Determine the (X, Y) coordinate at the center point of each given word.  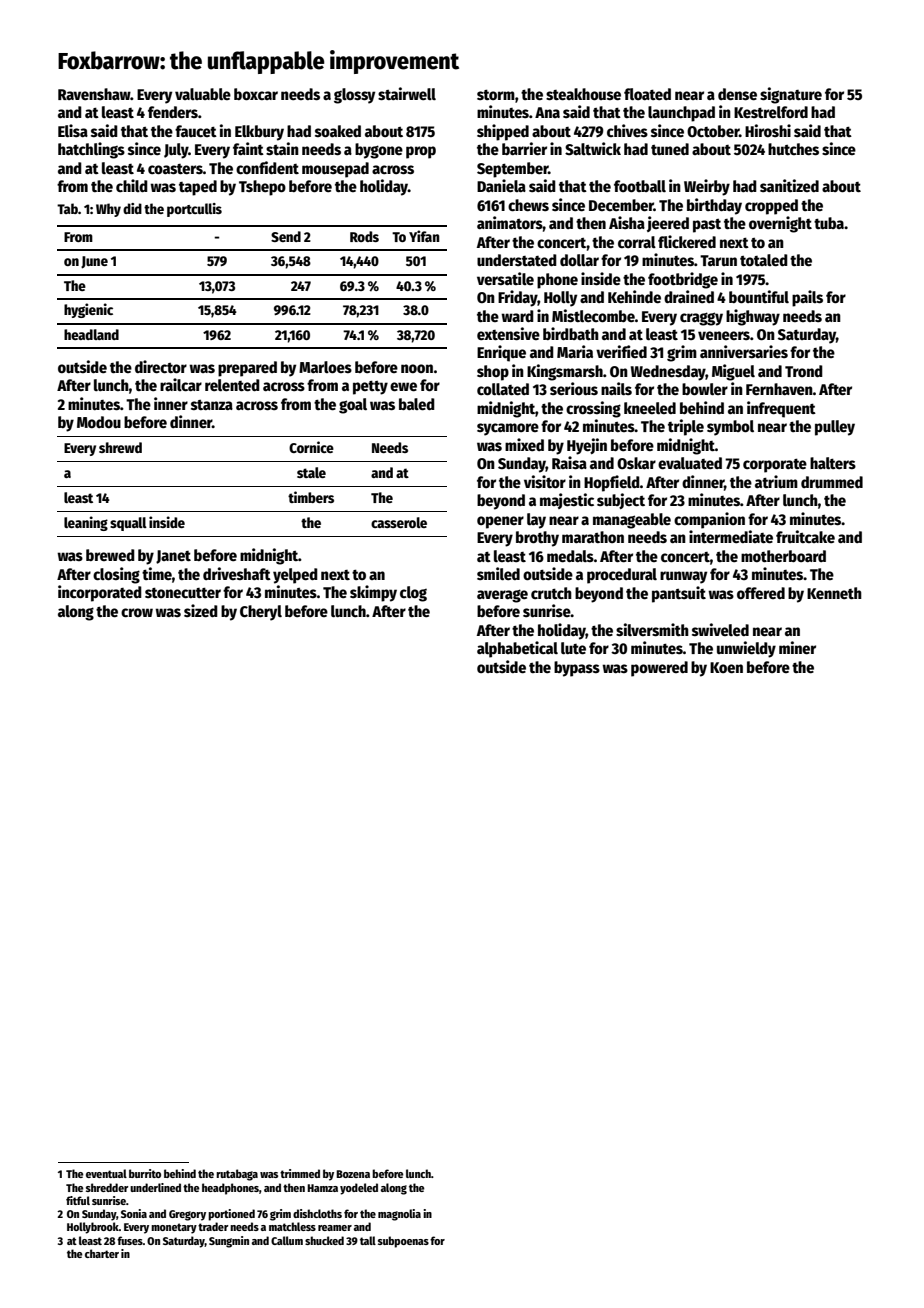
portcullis (194, 210)
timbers (311, 497)
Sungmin (229, 1242)
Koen (726, 668)
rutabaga (237, 1175)
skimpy (373, 593)
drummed (832, 482)
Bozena (353, 1174)
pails (807, 298)
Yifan (424, 236)
